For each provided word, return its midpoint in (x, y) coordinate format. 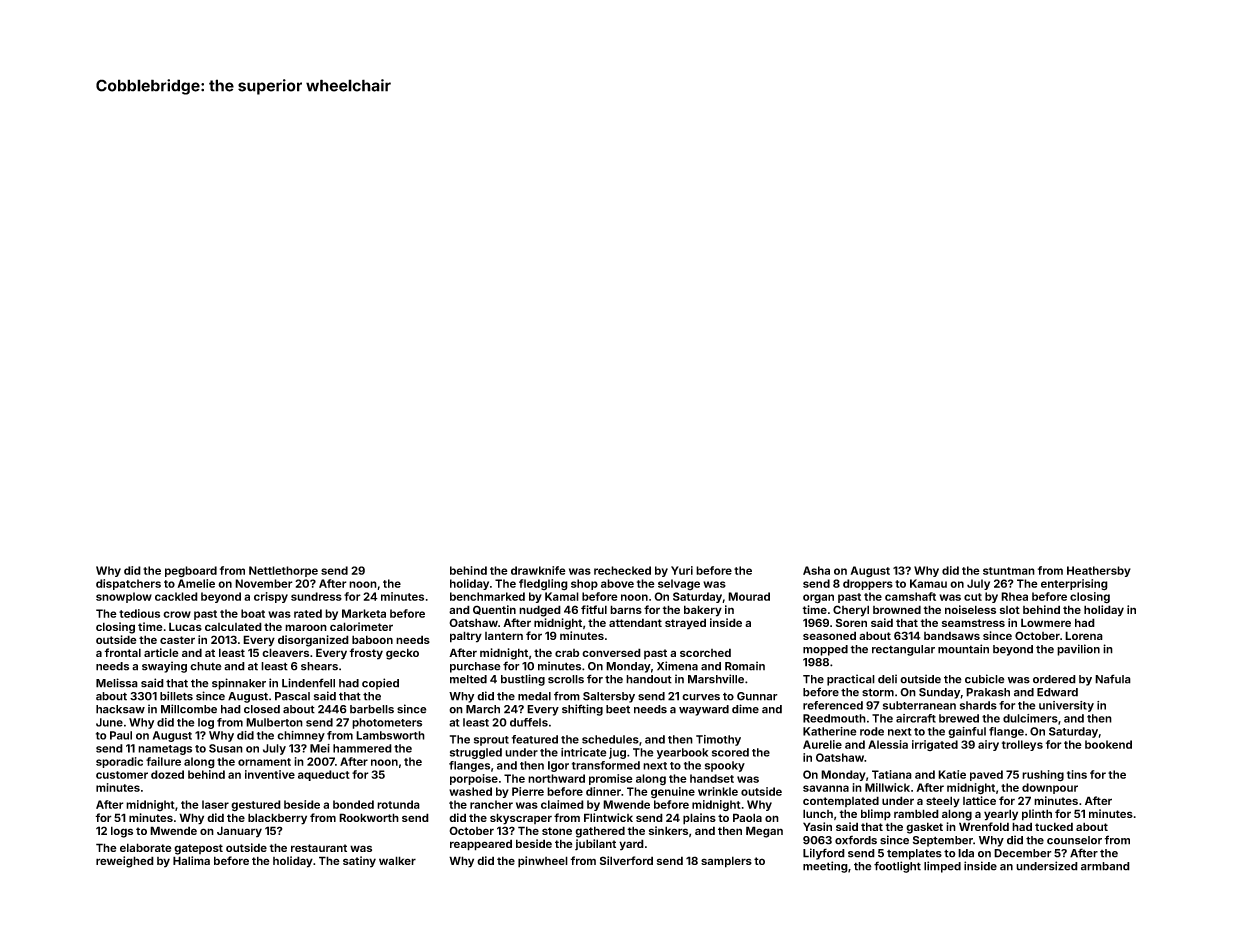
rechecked (622, 570)
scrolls (566, 679)
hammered (362, 748)
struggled (476, 753)
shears (319, 666)
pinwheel (543, 862)
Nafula (1113, 679)
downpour (1050, 788)
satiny (359, 862)
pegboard (191, 572)
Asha (816, 570)
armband (1105, 866)
